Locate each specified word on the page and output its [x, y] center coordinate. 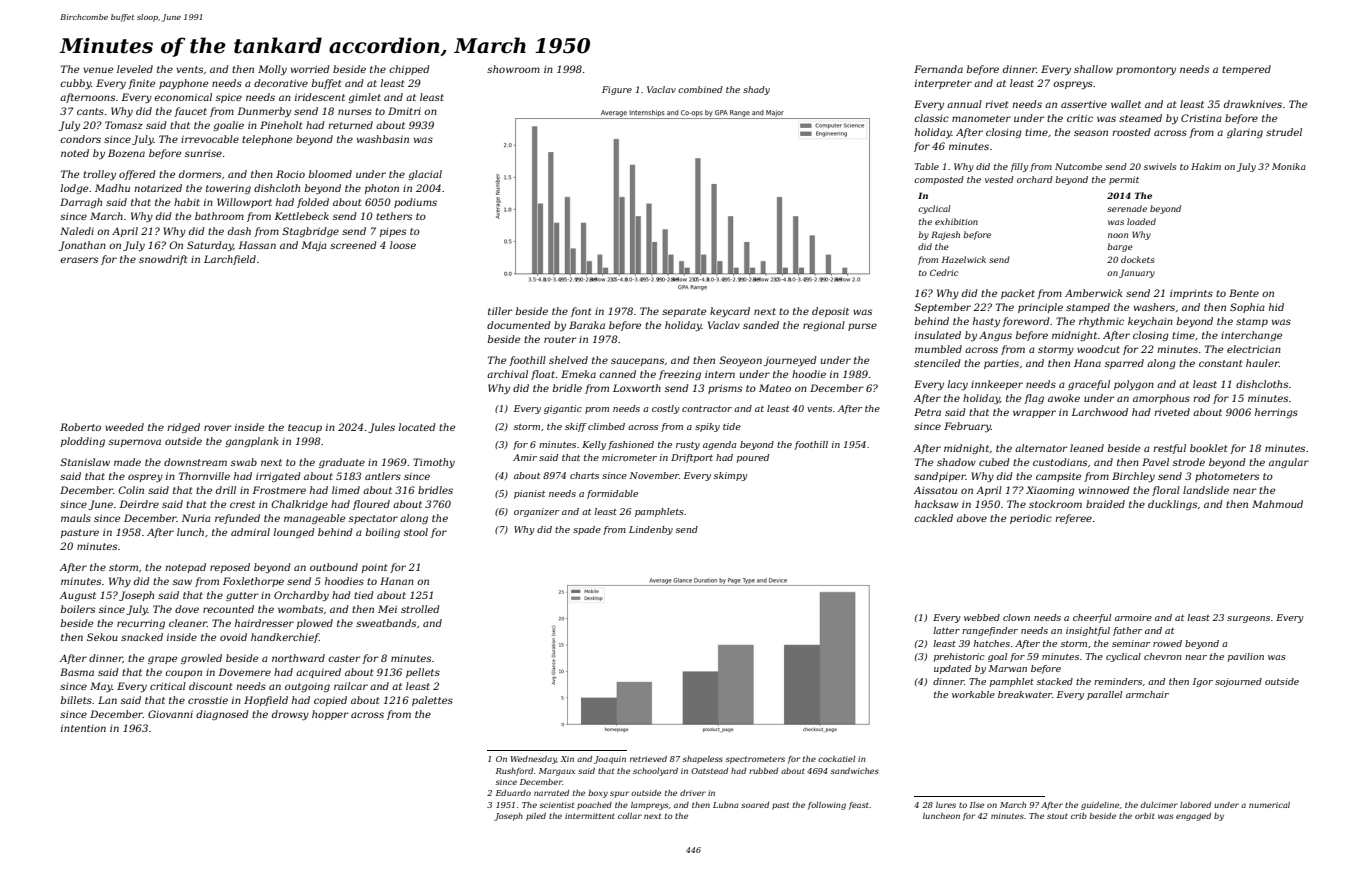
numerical [1269, 805]
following [827, 806]
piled [536, 817]
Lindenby [651, 530]
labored [1195, 805]
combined [700, 89]
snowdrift [163, 260]
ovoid [233, 637]
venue [98, 70]
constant [1220, 363]
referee [1073, 519]
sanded [761, 325]
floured [371, 505]
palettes [432, 701]
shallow [1093, 69]
